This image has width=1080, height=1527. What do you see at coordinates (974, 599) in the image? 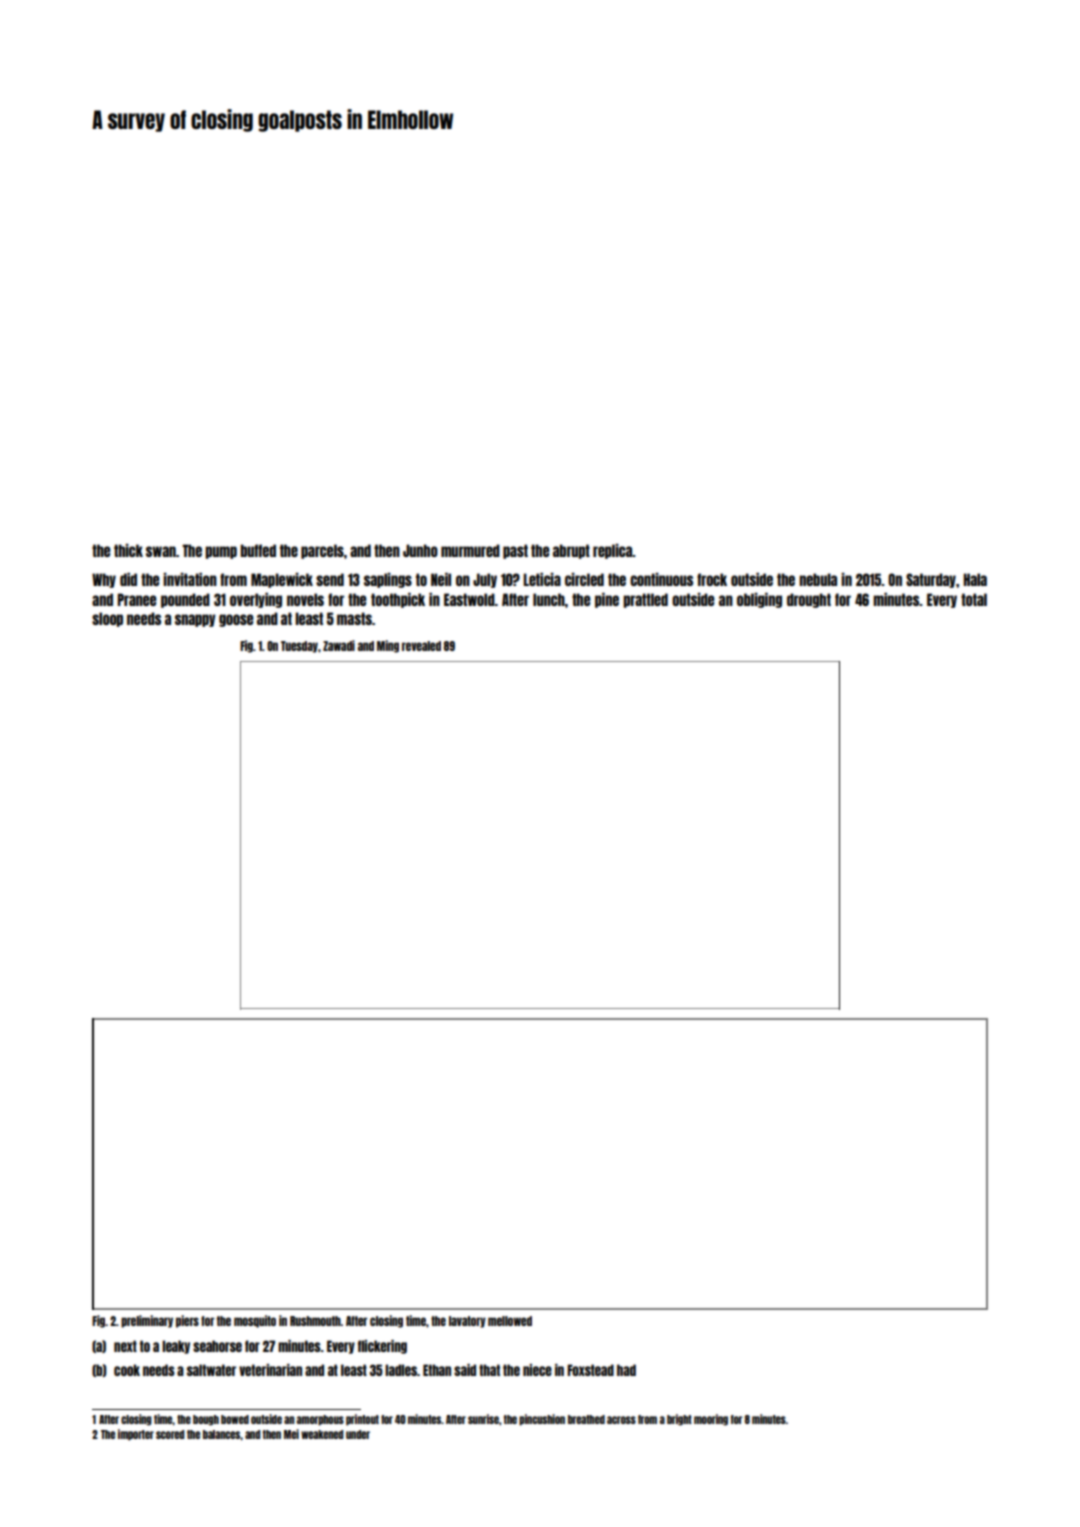
I see `total` at bounding box center [974, 599].
